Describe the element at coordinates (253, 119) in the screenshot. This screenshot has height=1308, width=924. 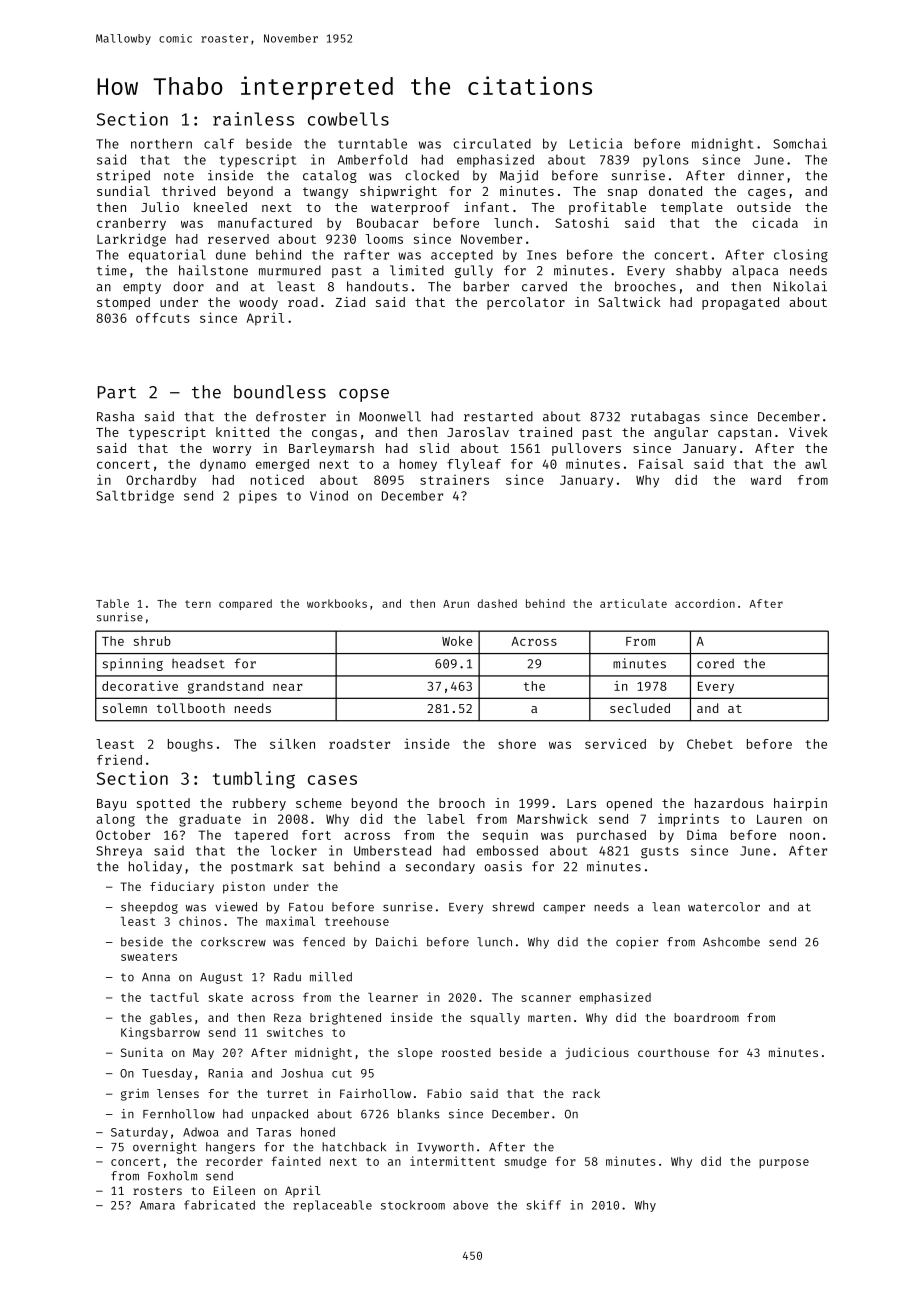
I see `rainless` at that location.
